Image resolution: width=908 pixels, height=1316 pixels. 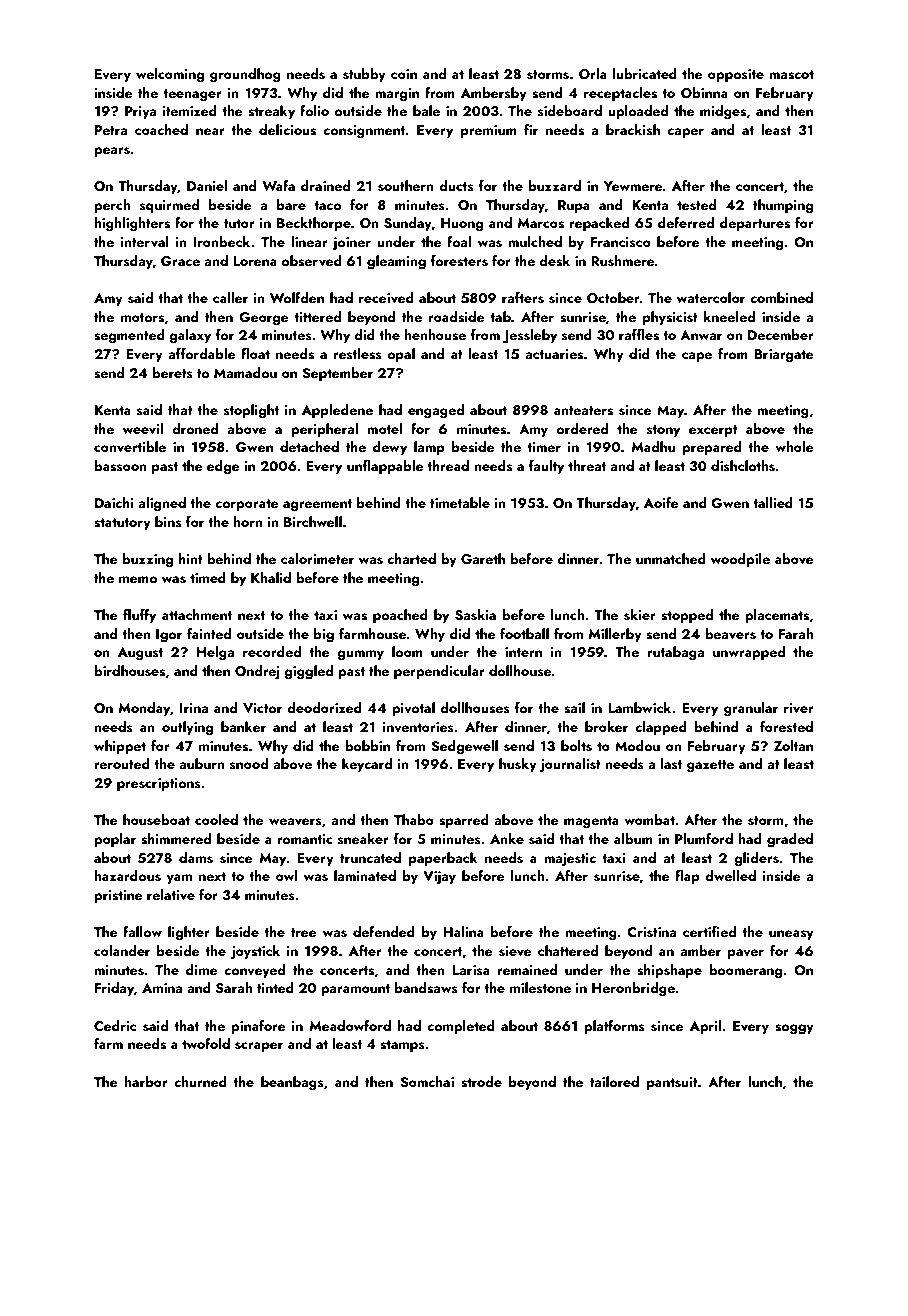 I want to click on Igor, so click(x=169, y=636).
